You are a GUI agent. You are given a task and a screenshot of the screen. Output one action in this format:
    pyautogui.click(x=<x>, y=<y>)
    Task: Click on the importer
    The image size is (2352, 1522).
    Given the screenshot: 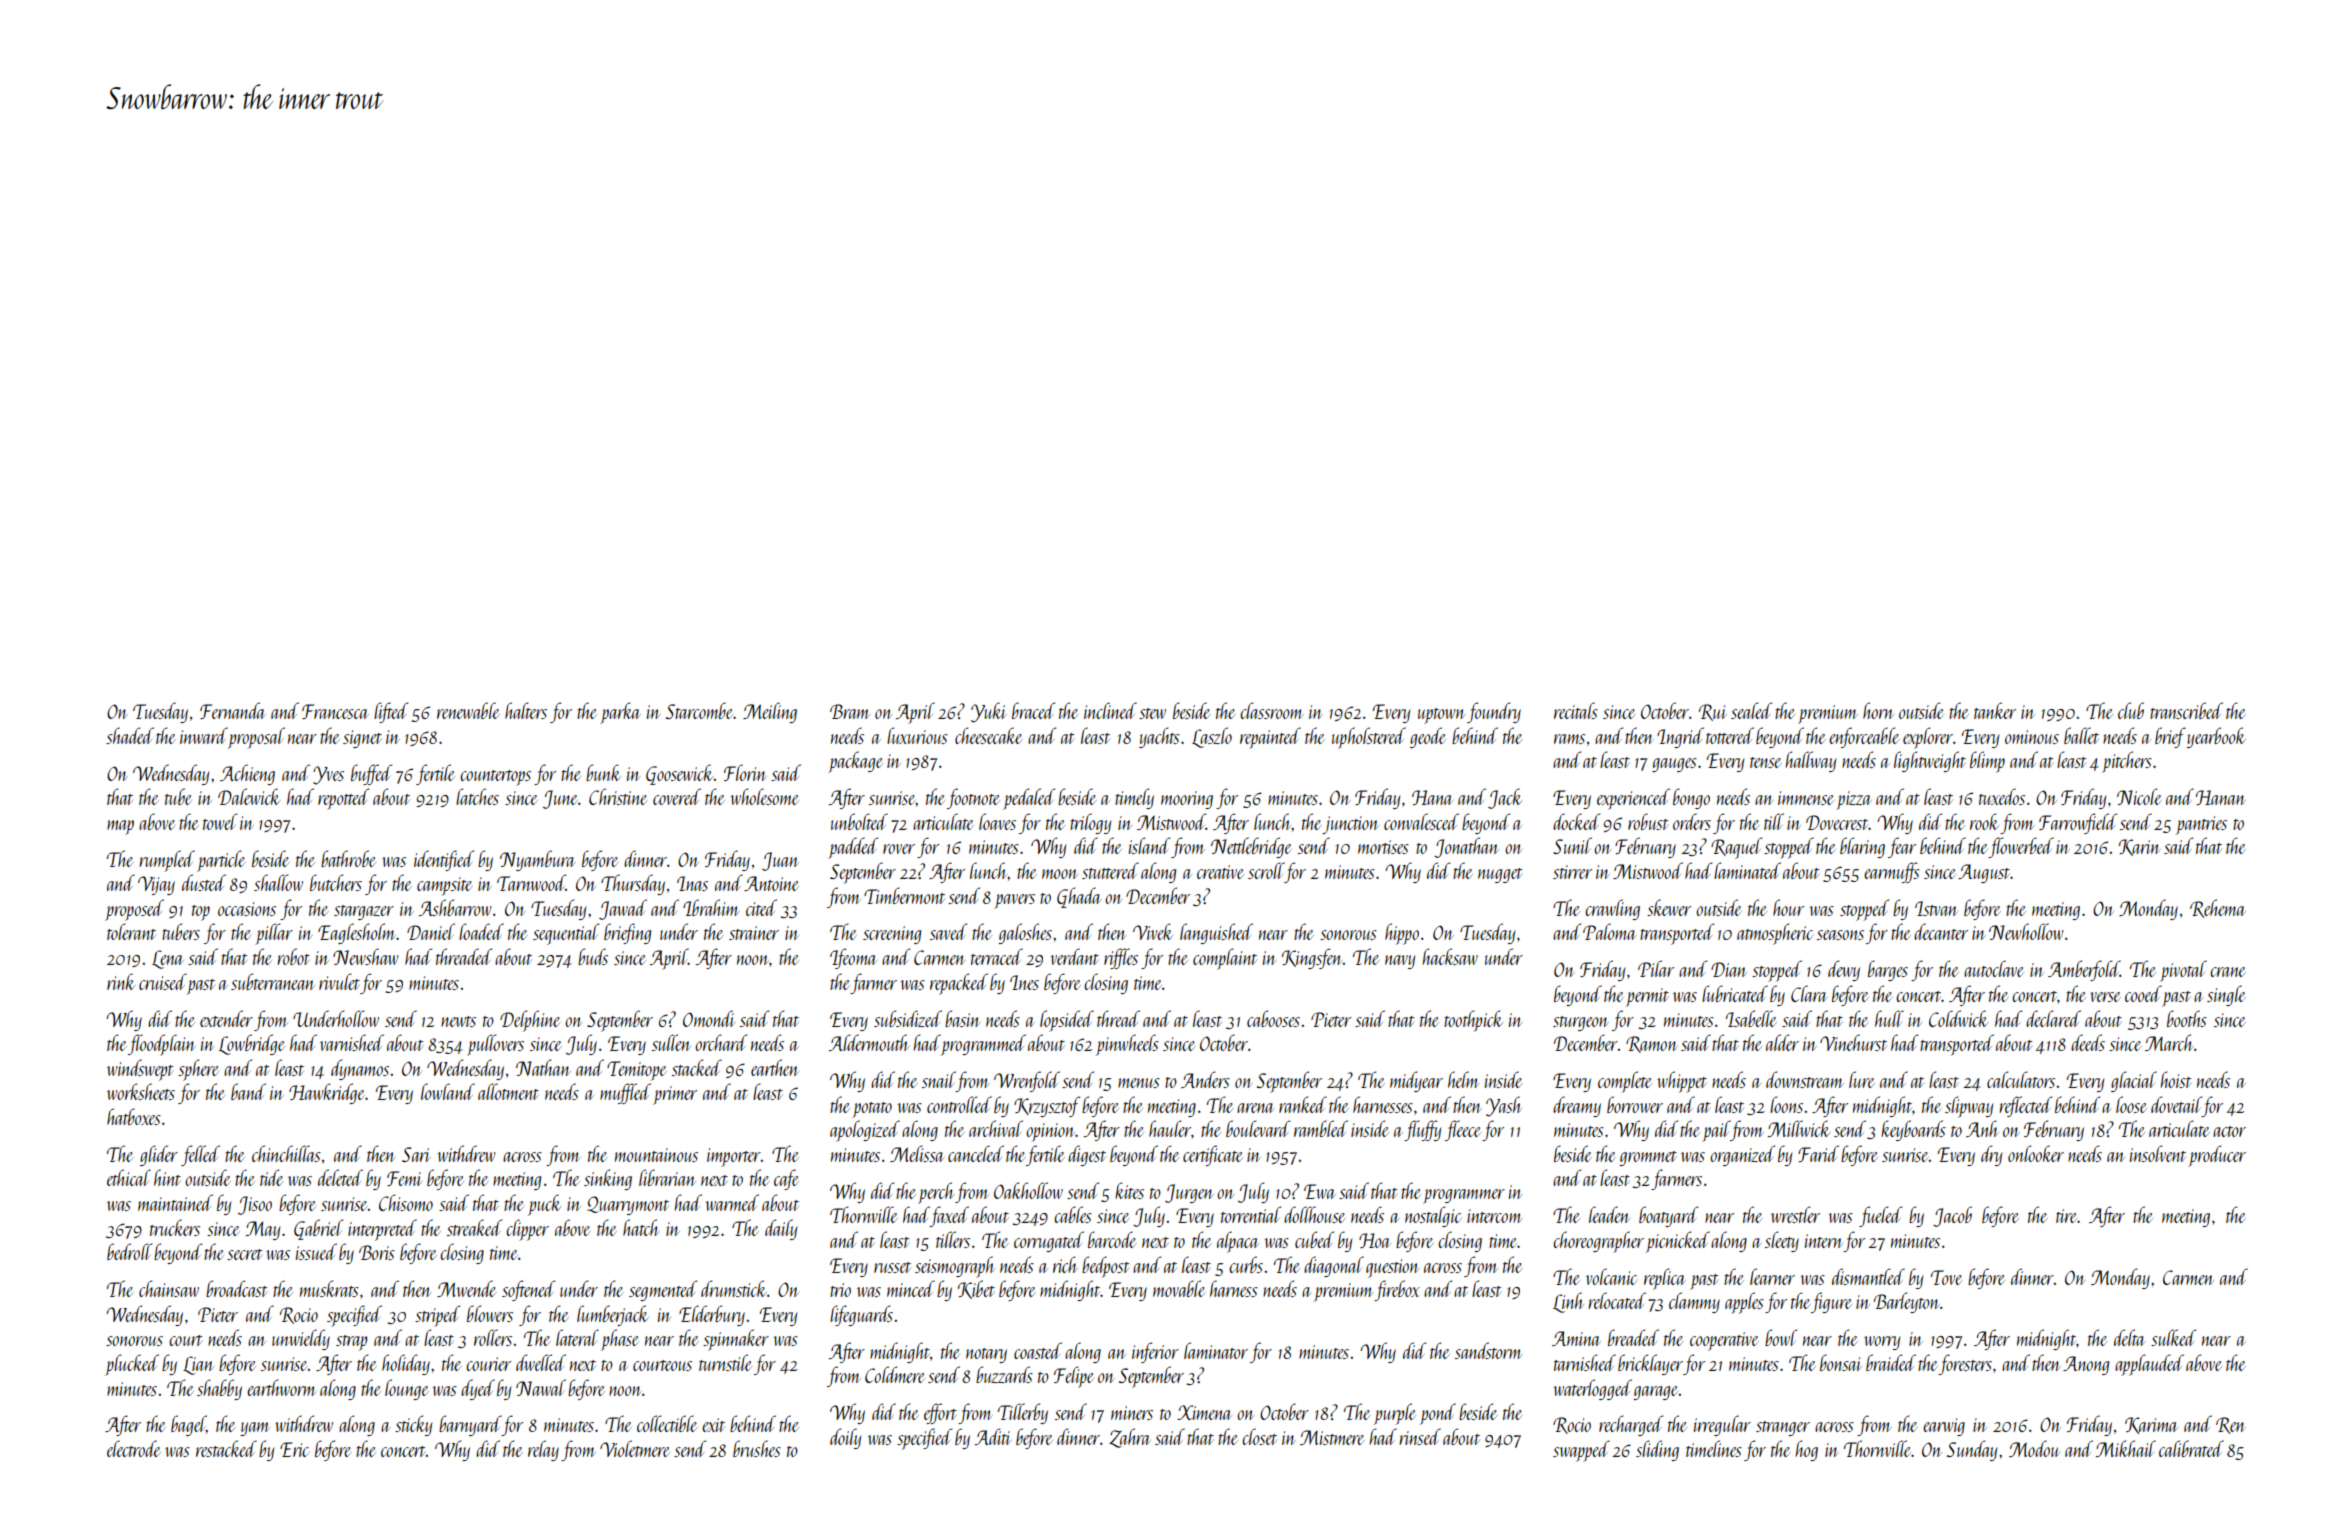 What is the action you would take?
    pyautogui.click(x=734, y=1157)
